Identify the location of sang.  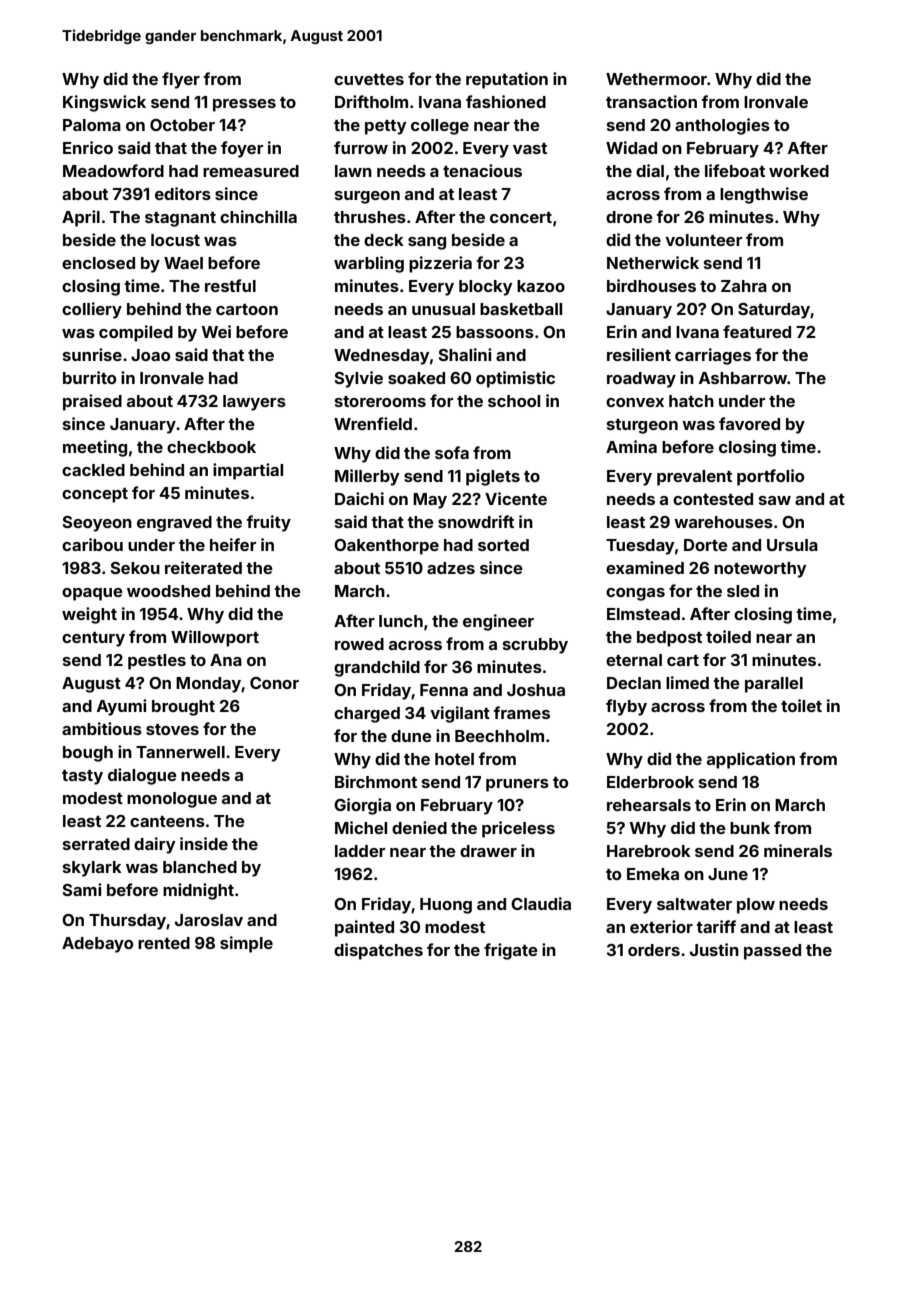
(427, 243).
